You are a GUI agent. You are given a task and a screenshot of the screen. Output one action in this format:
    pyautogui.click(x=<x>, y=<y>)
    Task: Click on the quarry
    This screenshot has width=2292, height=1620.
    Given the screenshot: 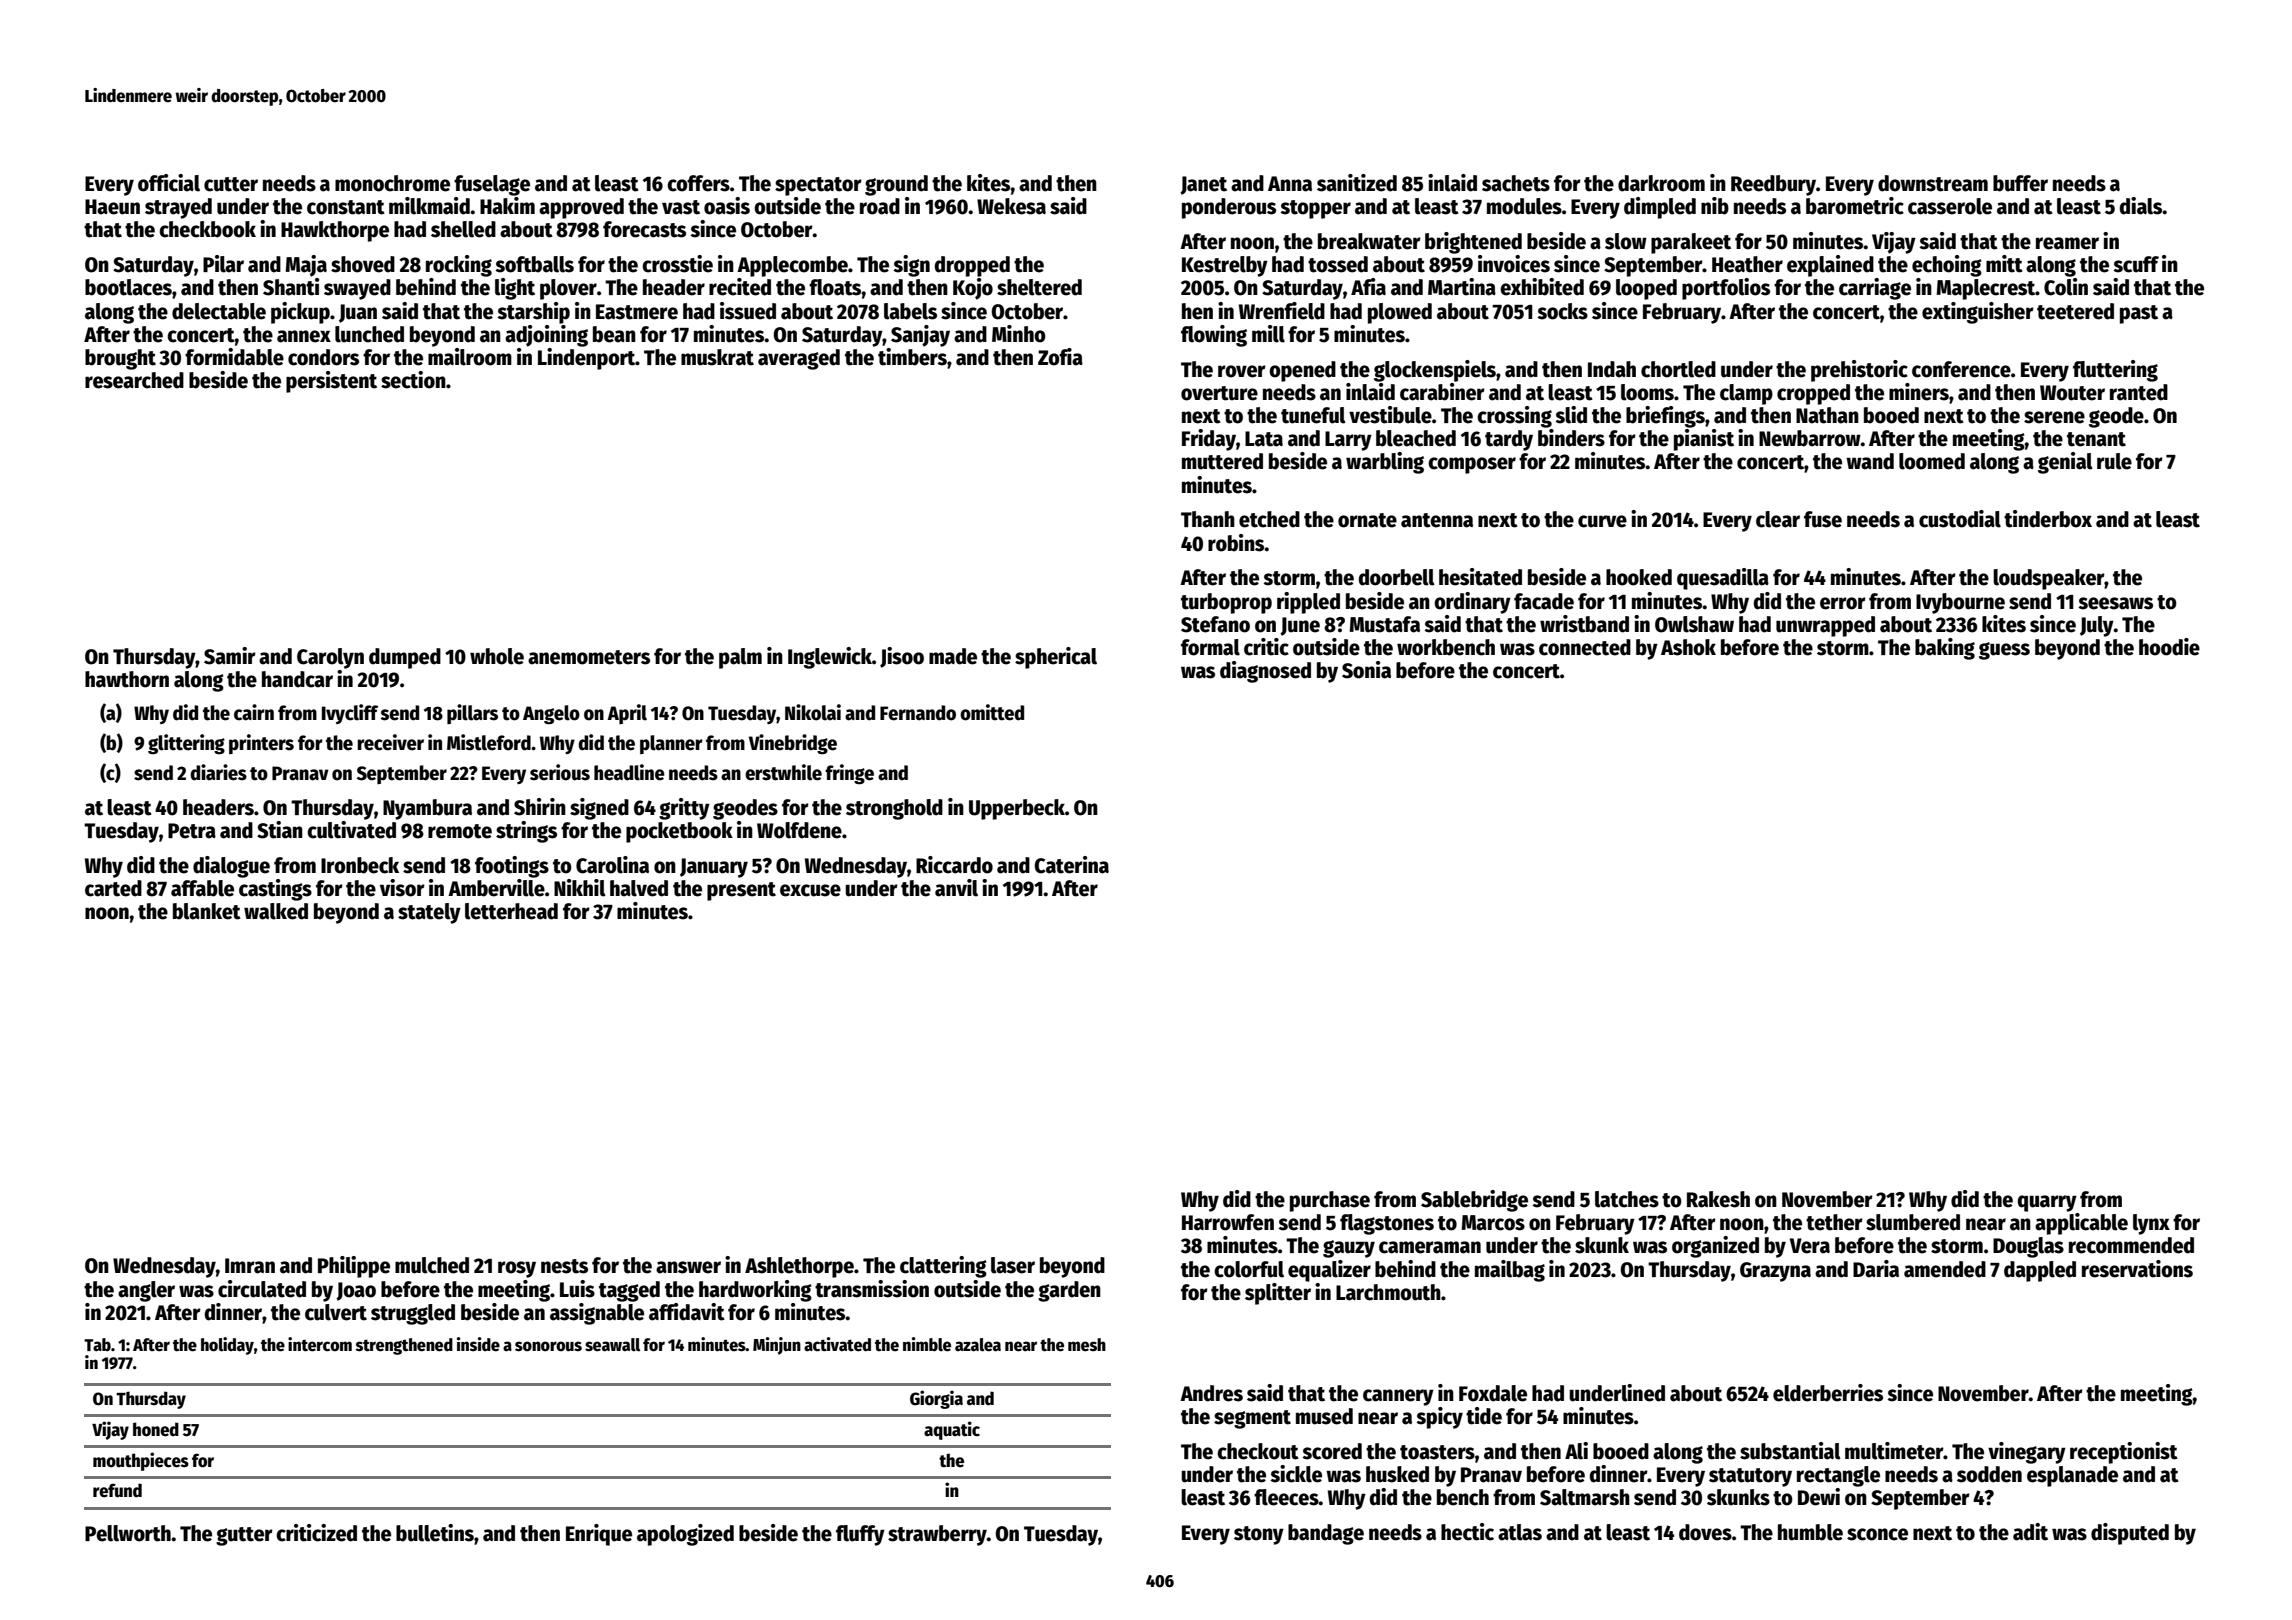 What is the action you would take?
    pyautogui.click(x=2047, y=1203)
